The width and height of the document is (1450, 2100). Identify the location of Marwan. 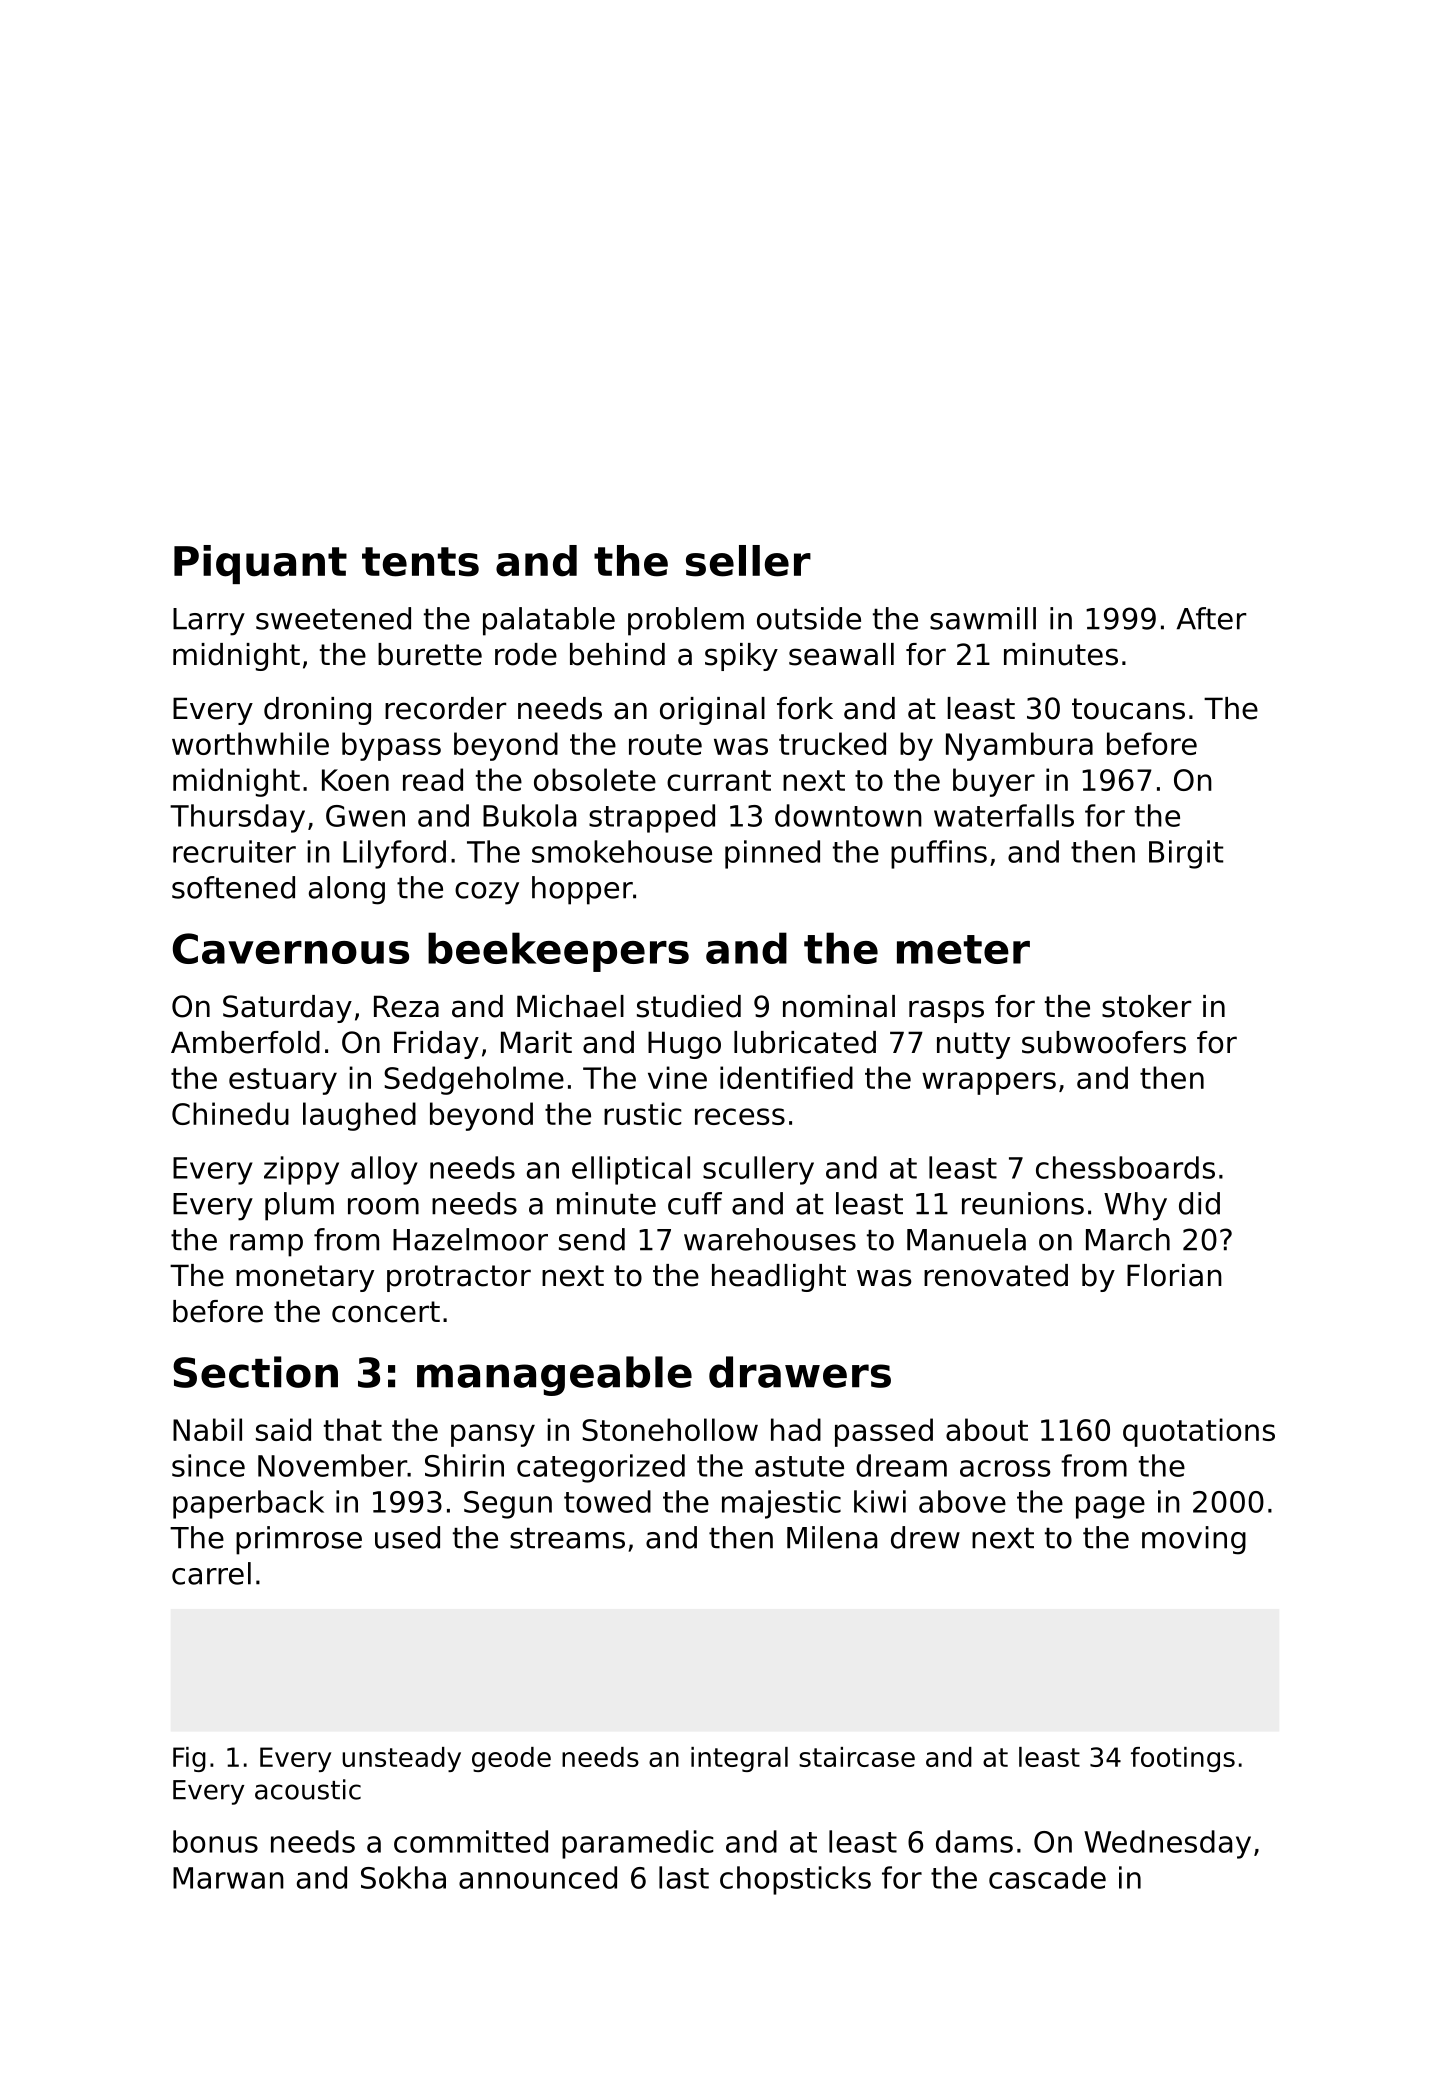
(228, 1878).
